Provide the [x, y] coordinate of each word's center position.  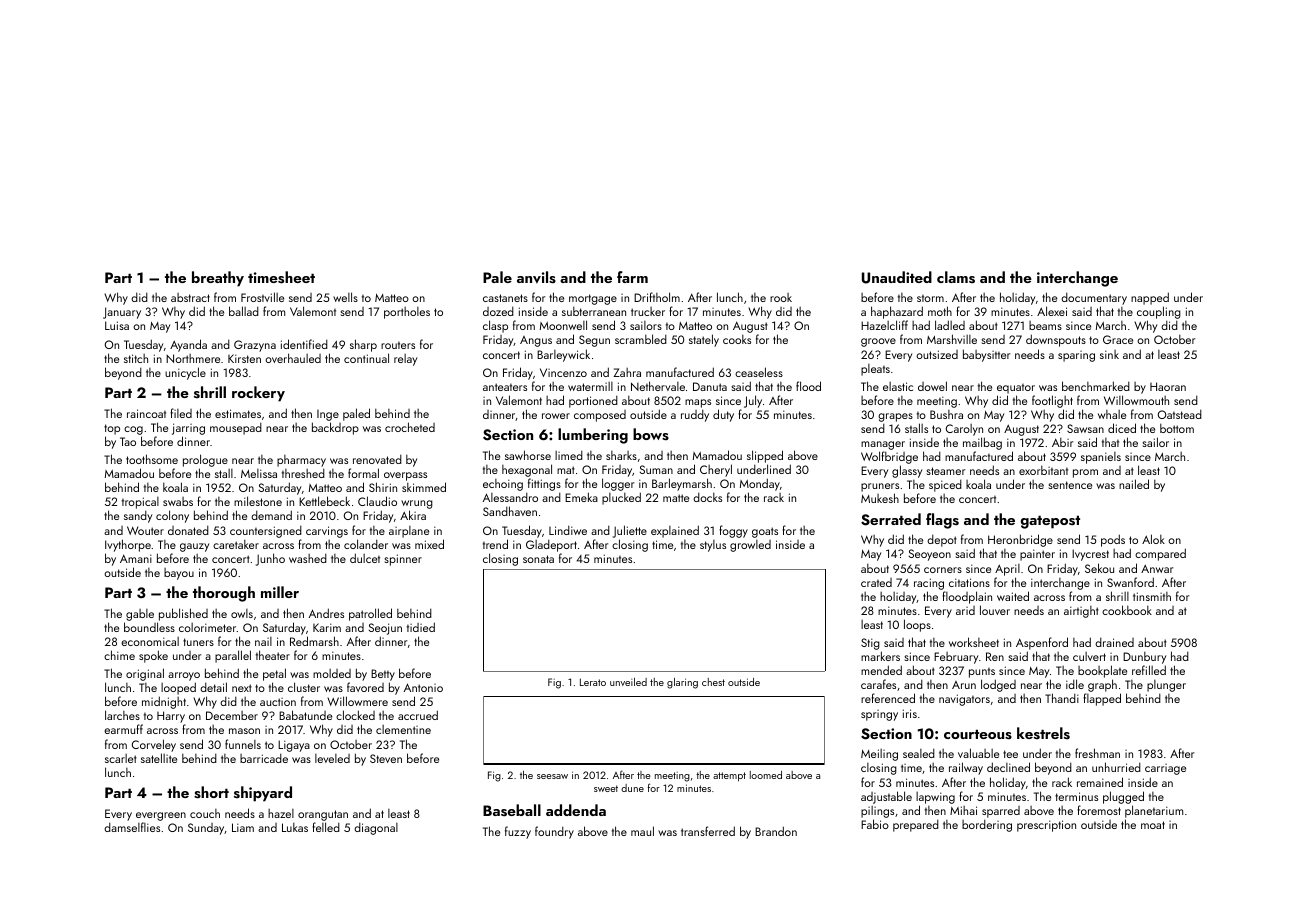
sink [1109, 354]
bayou [179, 574]
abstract [190, 297]
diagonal [376, 828]
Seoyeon [930, 555]
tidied [421, 627]
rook [781, 297]
